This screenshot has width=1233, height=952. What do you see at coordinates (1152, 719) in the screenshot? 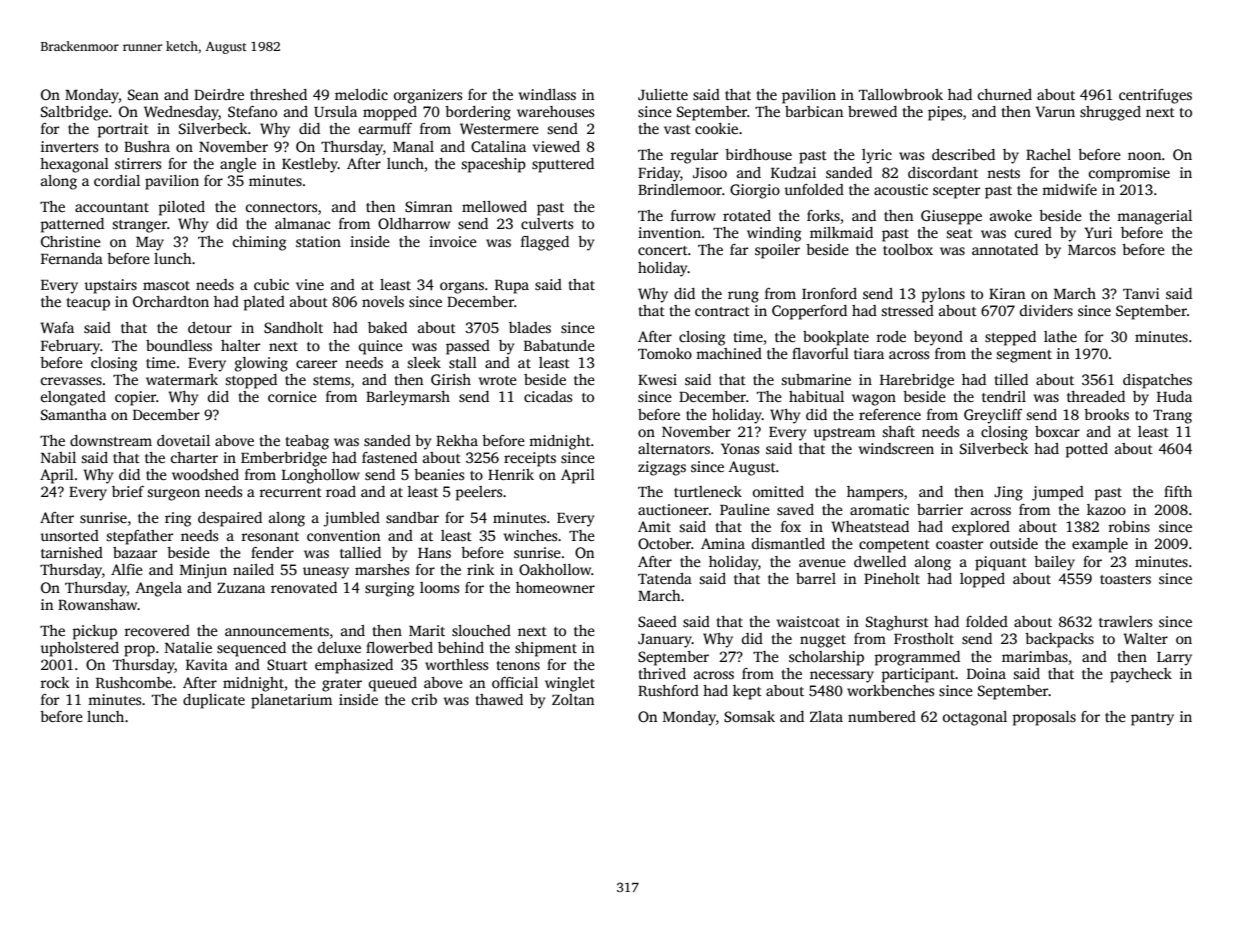
I see `pantry` at bounding box center [1152, 719].
